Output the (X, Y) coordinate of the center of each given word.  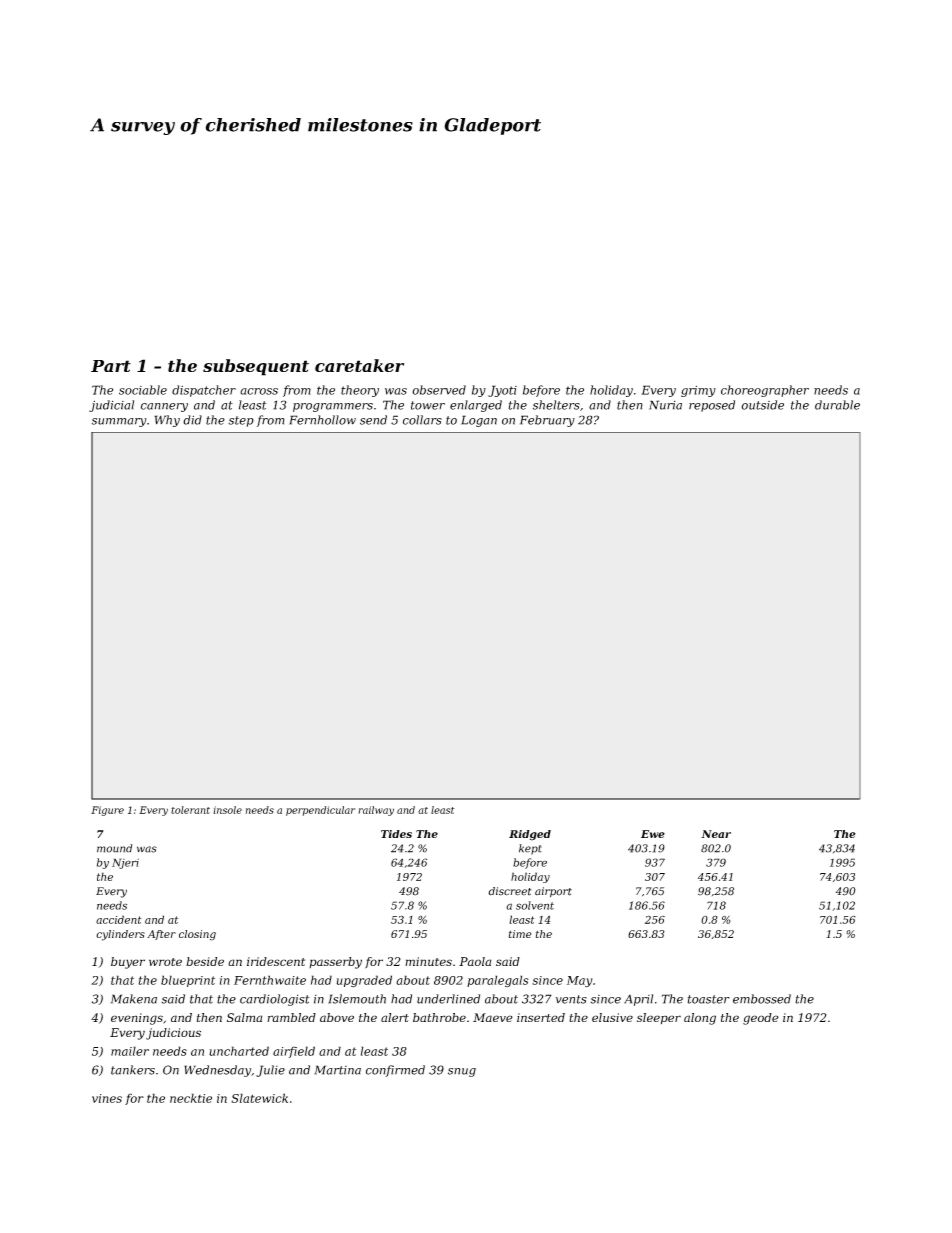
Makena (134, 999)
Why (167, 421)
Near (716, 834)
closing (197, 935)
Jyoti (502, 391)
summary (119, 422)
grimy (698, 391)
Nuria (665, 405)
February (547, 421)
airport (553, 892)
